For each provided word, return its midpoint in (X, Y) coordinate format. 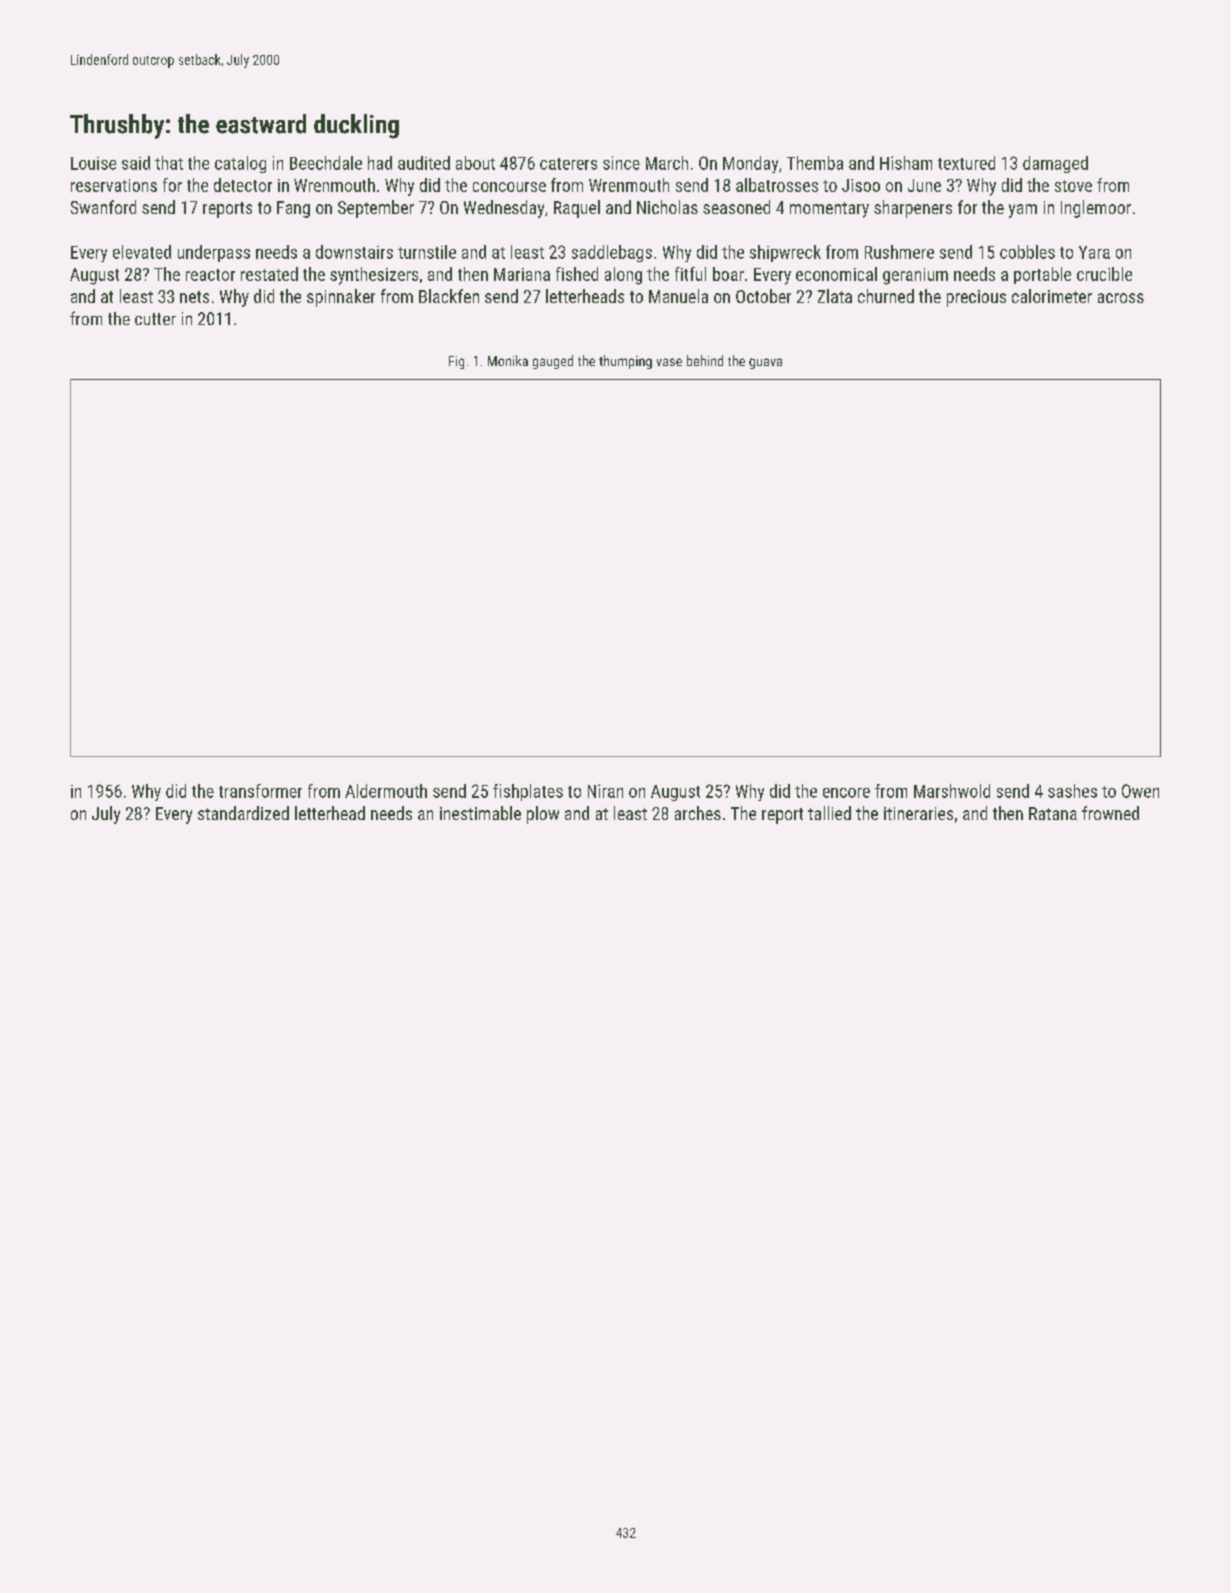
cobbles (1027, 252)
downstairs (354, 252)
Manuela (678, 296)
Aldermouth (386, 791)
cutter (155, 319)
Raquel (577, 209)
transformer (260, 791)
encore (846, 793)
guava (765, 363)
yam (1023, 211)
